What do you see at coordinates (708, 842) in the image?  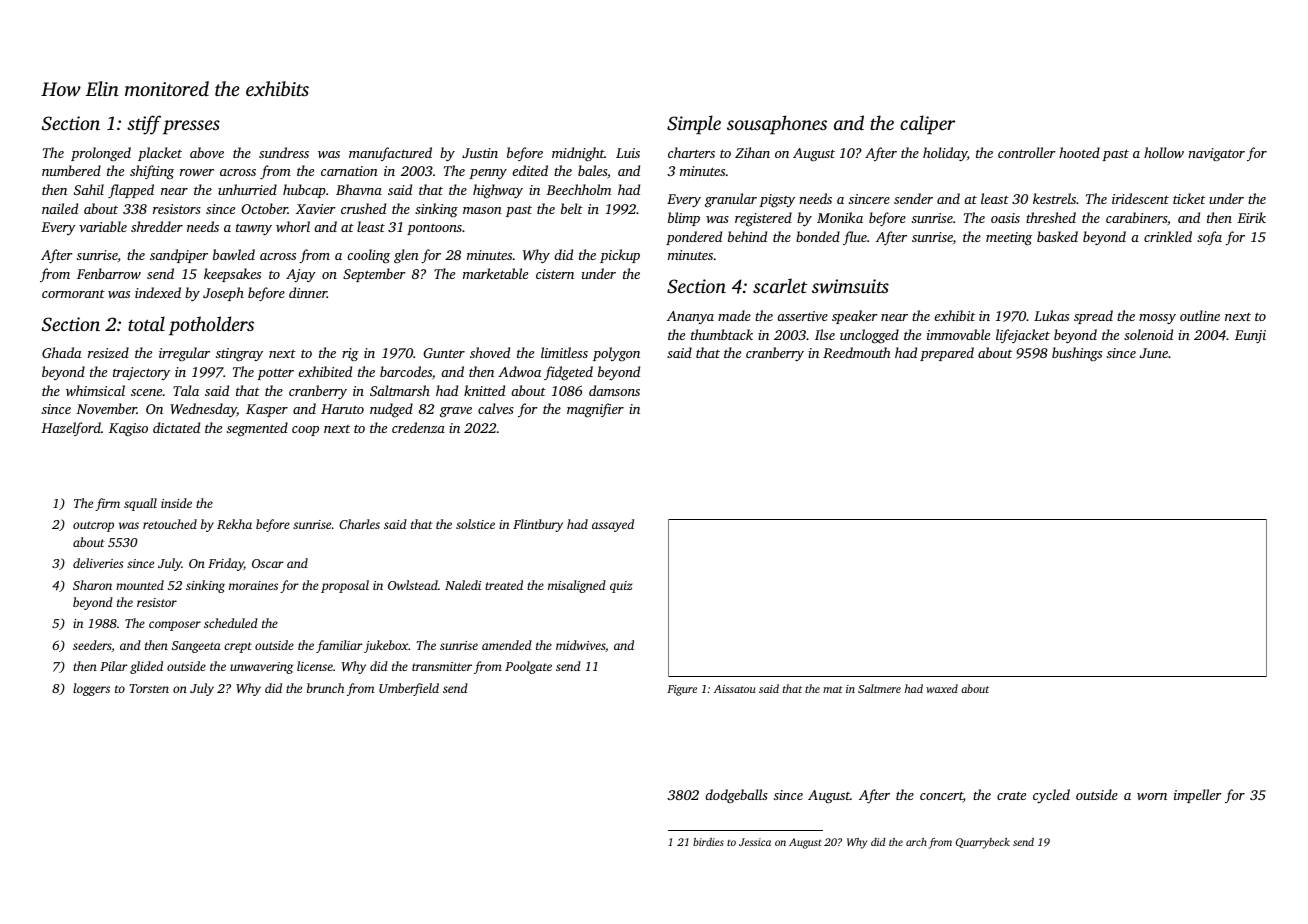 I see `birdies` at bounding box center [708, 842].
